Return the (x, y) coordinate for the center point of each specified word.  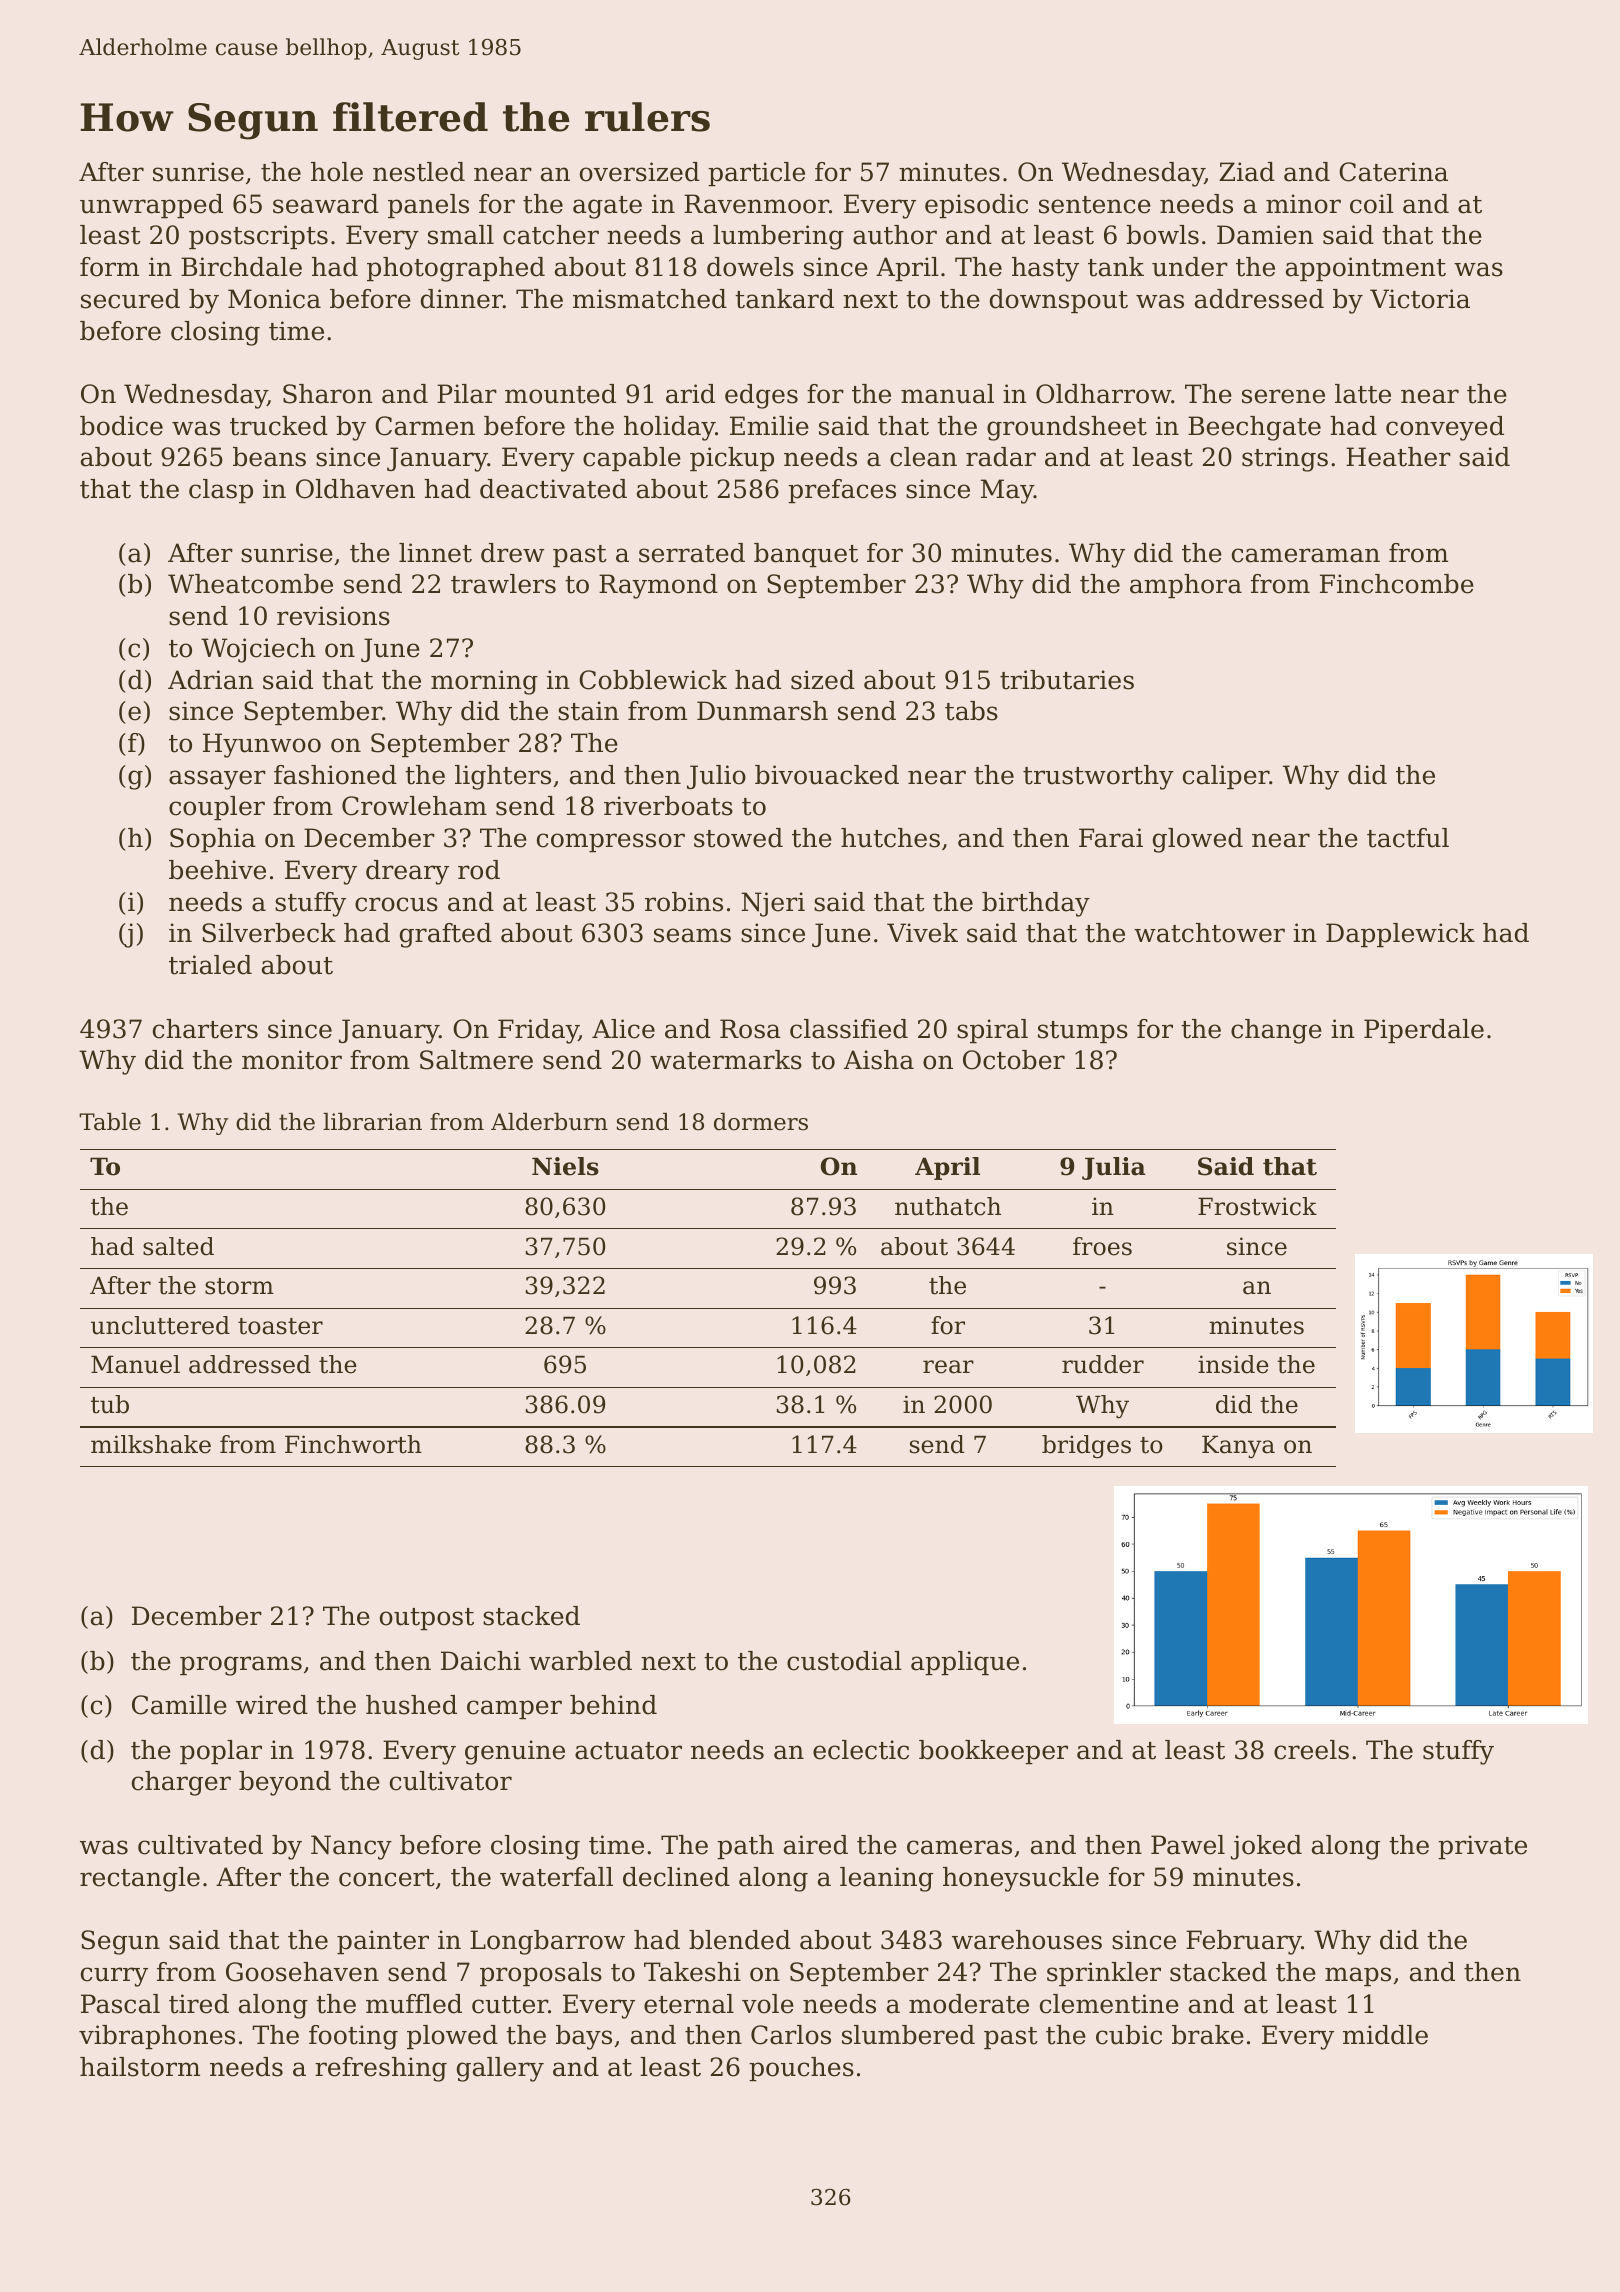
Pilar (467, 394)
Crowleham (414, 806)
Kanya (1238, 1446)
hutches (890, 838)
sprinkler (1104, 1974)
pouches (801, 2069)
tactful (1408, 838)
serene (1283, 396)
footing (353, 2037)
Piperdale (1424, 1031)
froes (1102, 1246)
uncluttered (160, 1325)
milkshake (151, 1444)
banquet (806, 555)
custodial (844, 1661)
